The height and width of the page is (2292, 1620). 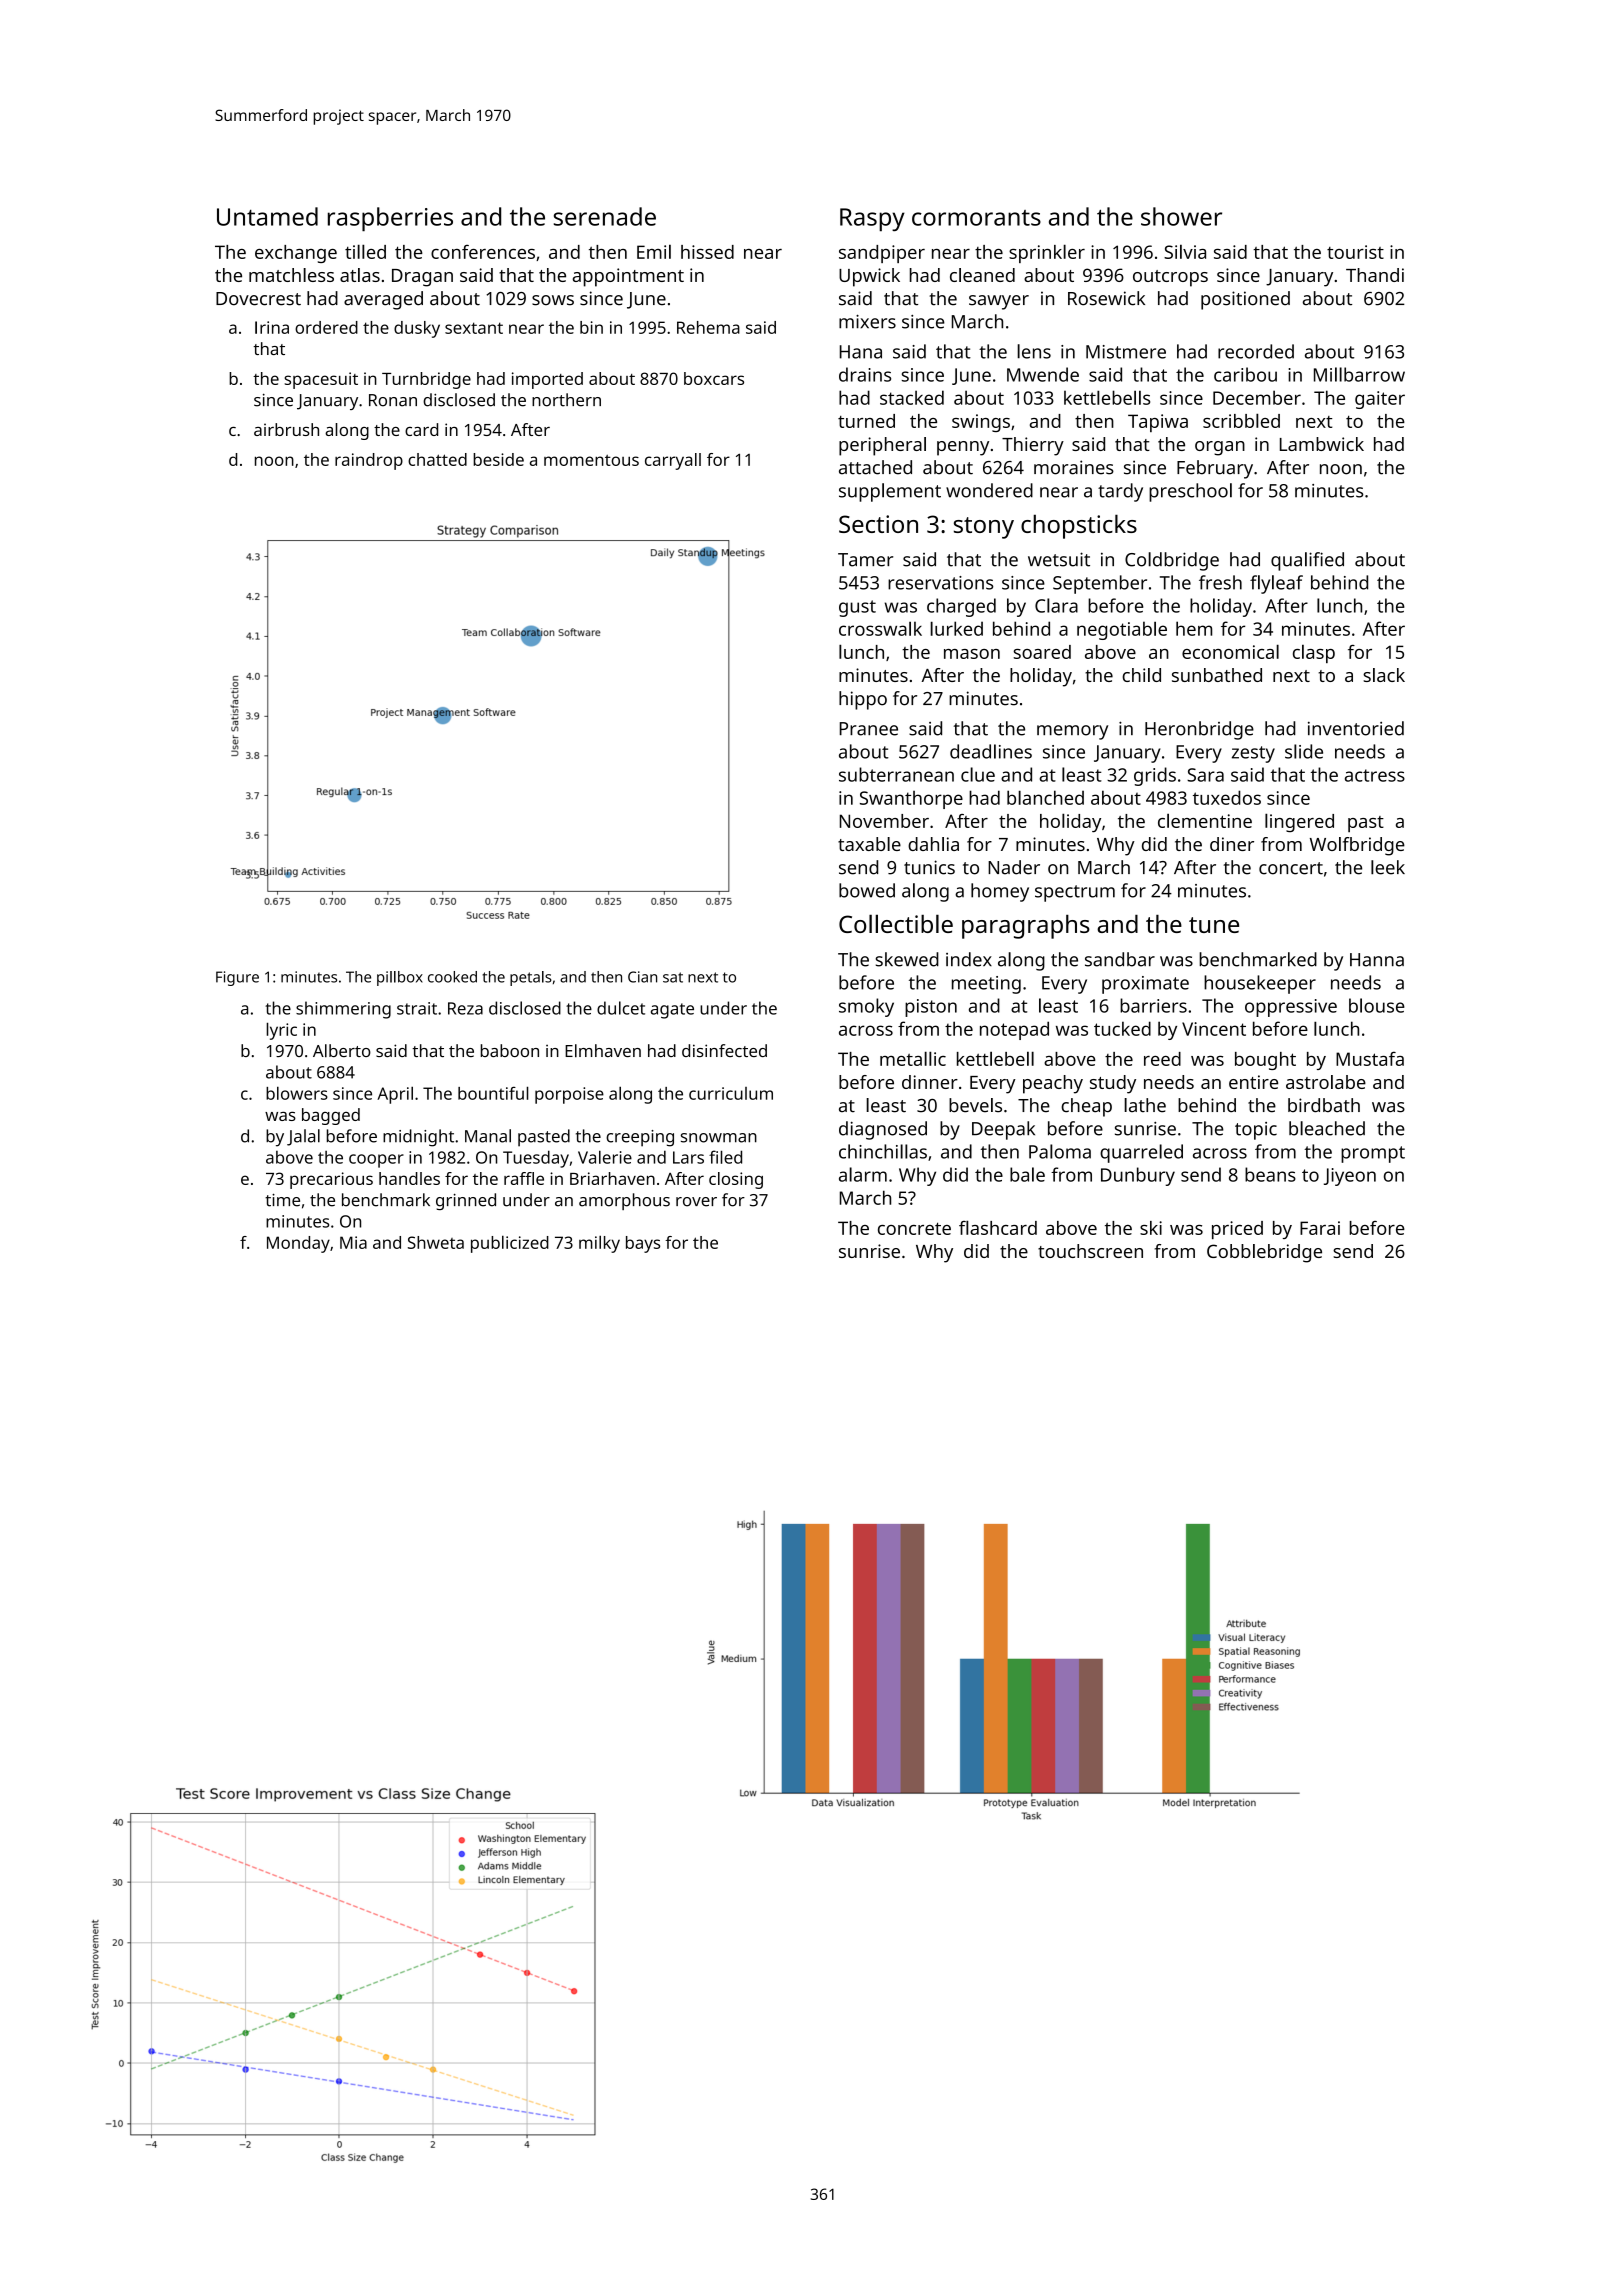 What do you see at coordinates (1355, 252) in the page?
I see `tourist` at bounding box center [1355, 252].
